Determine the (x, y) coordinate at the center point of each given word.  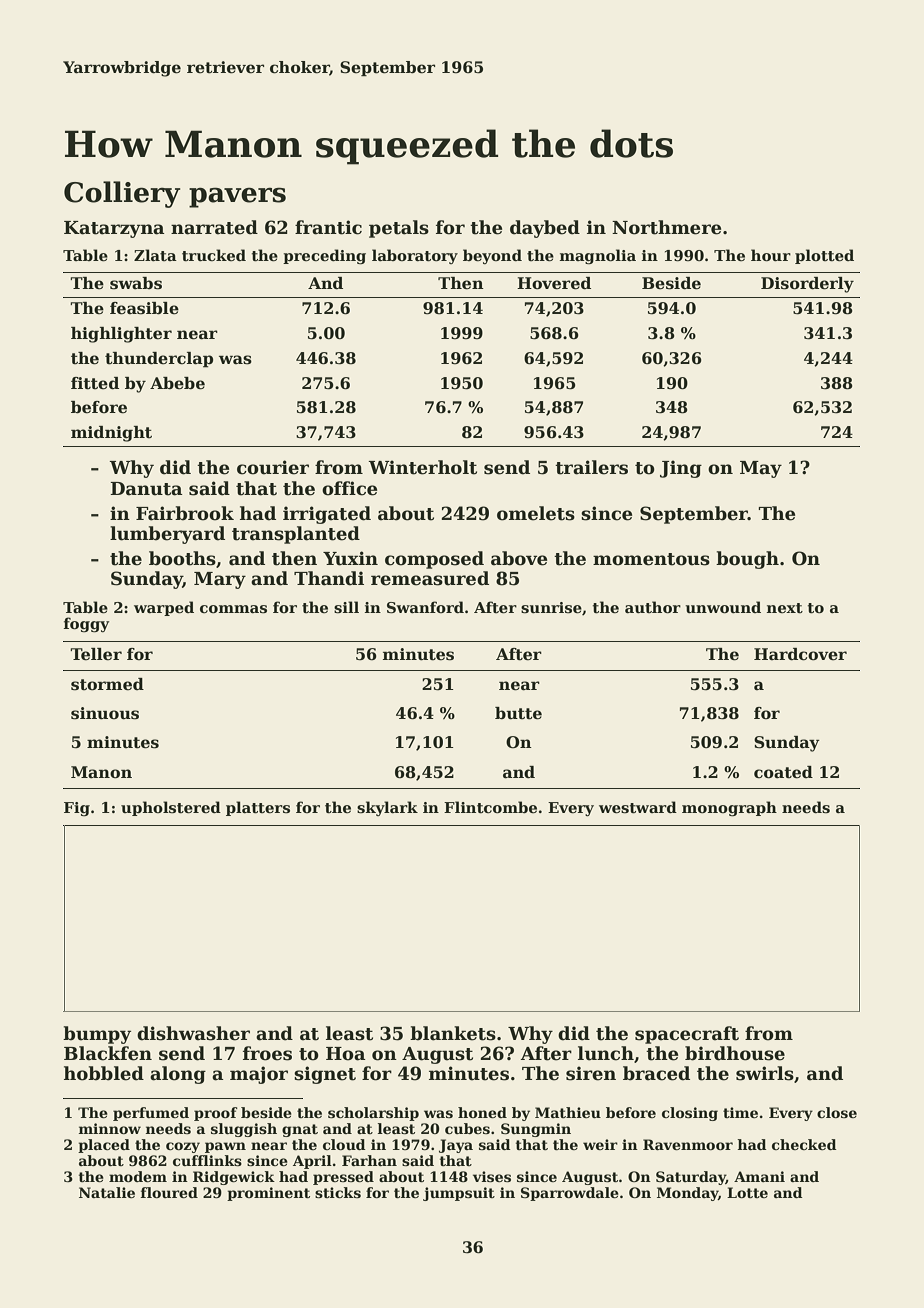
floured (169, 1192)
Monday (687, 1194)
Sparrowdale (570, 1194)
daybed (545, 229)
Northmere (666, 227)
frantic (328, 227)
